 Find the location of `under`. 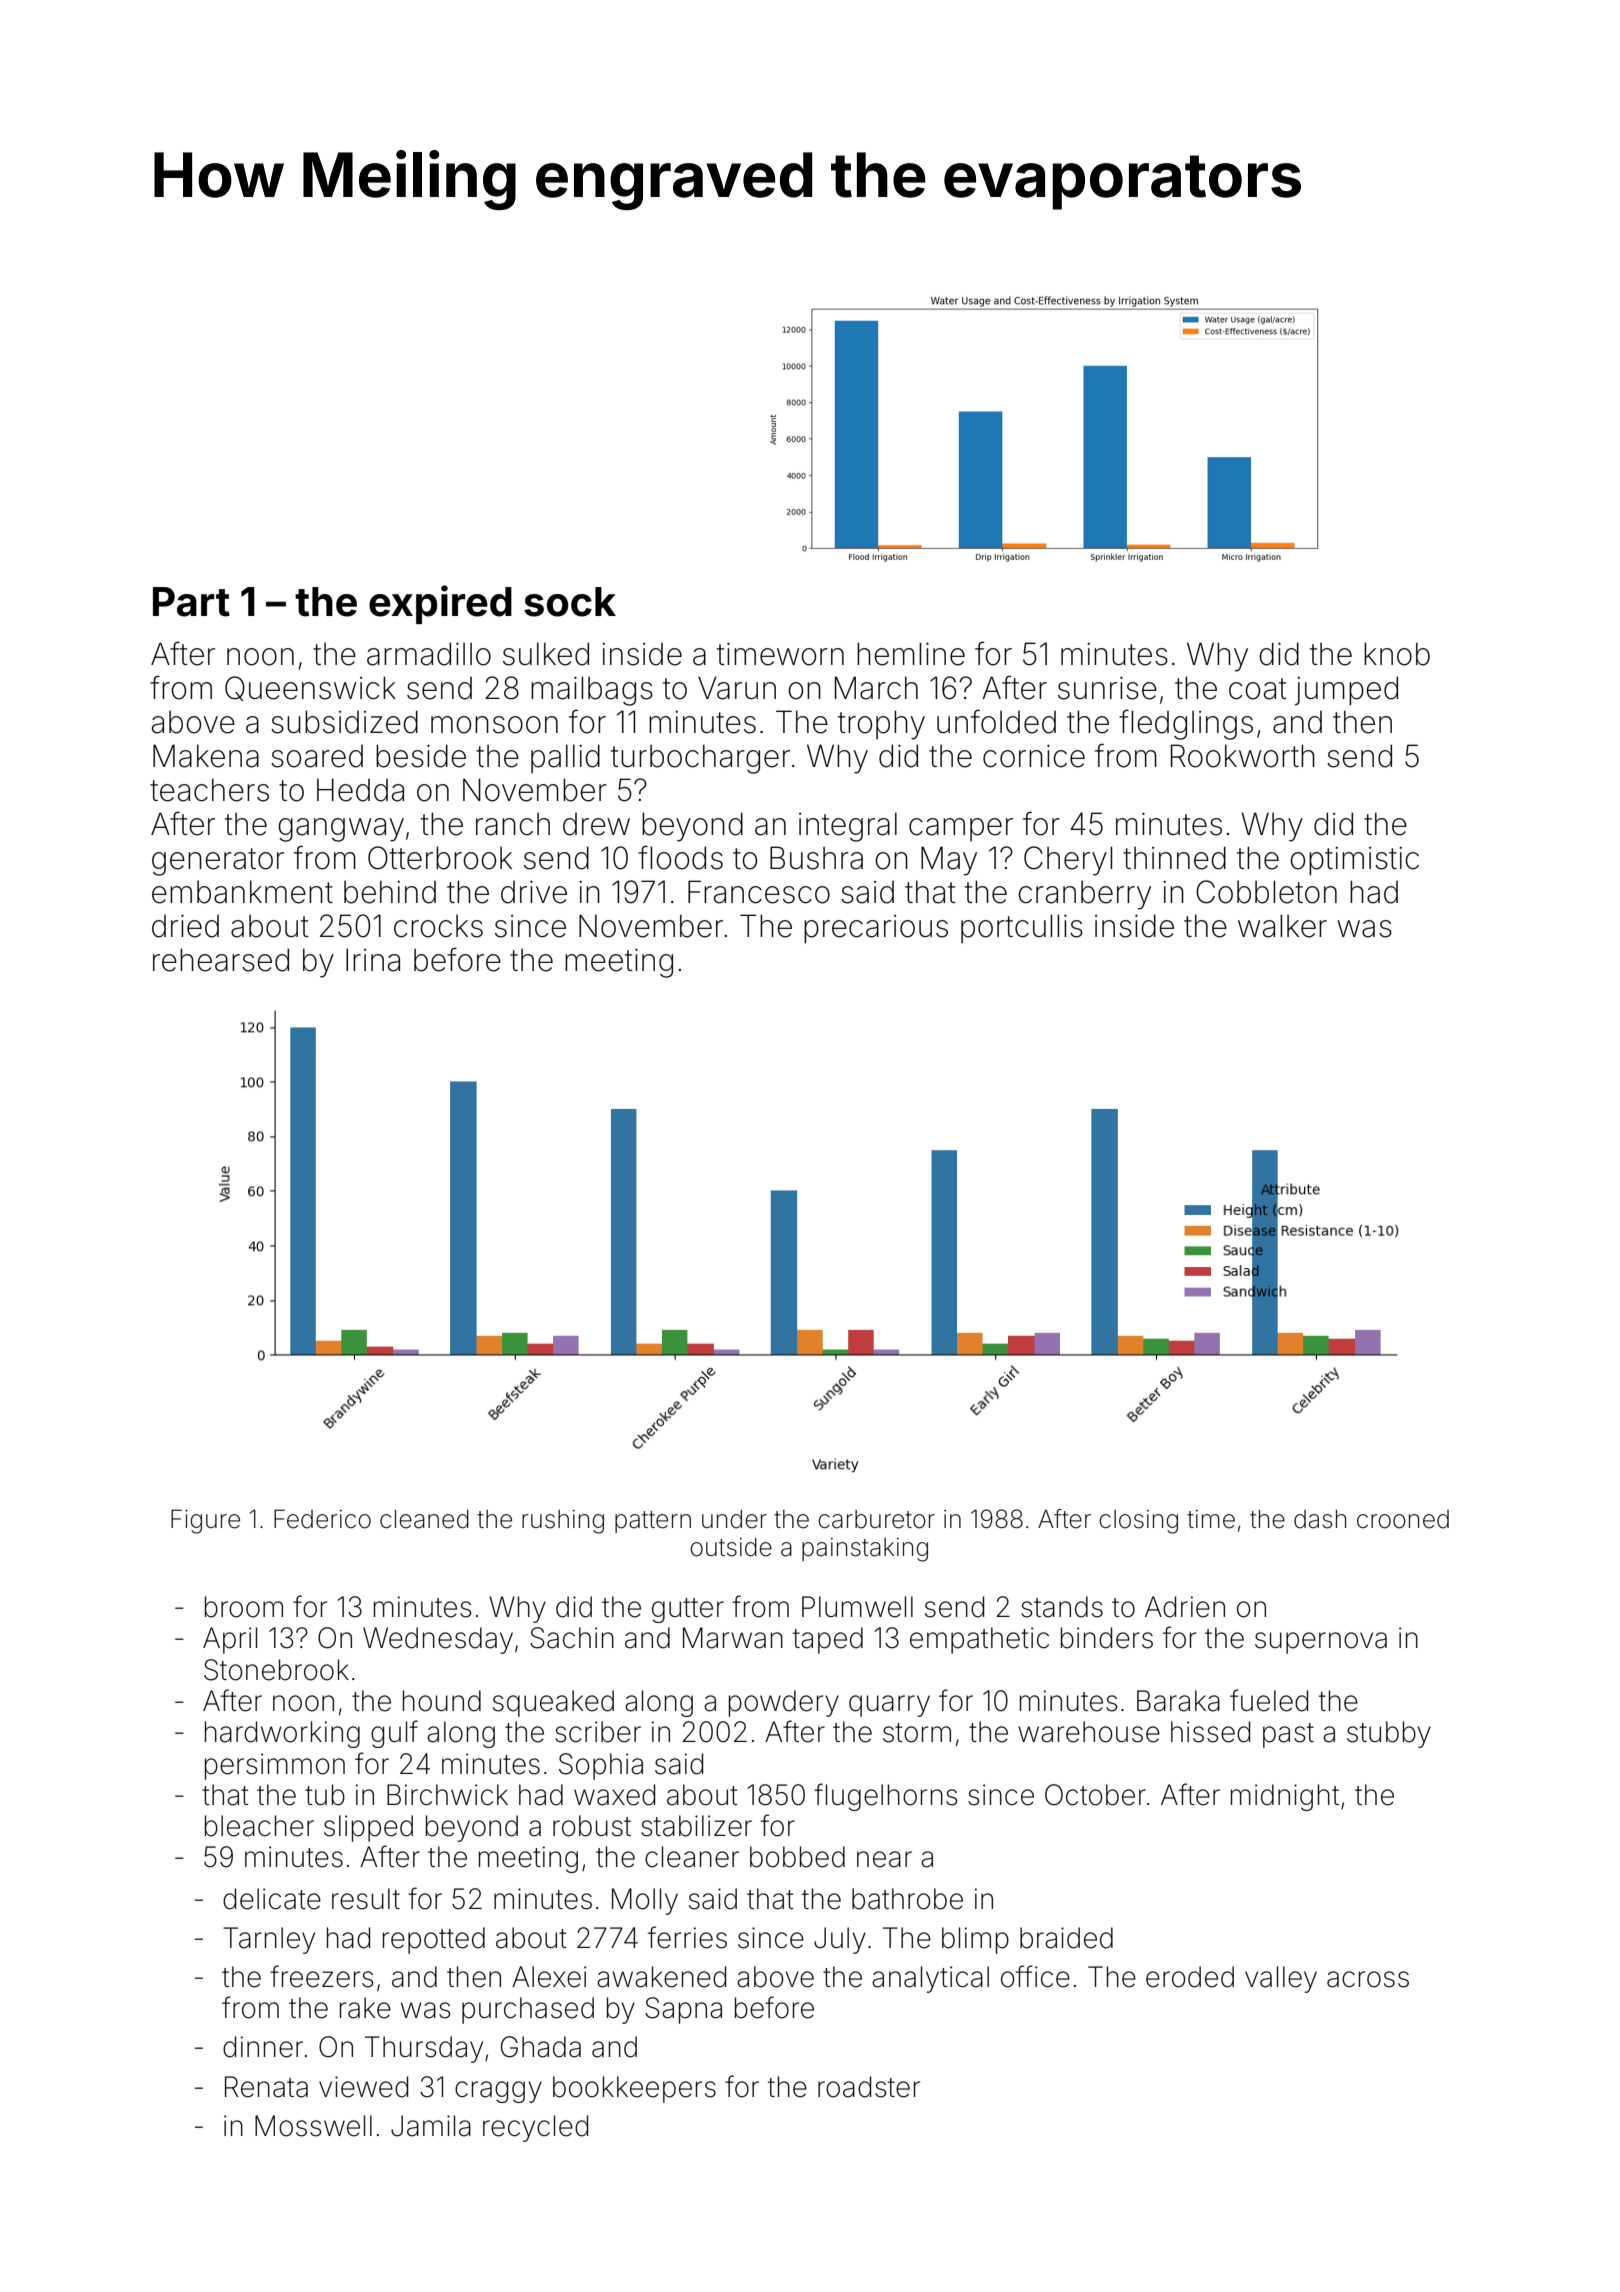

under is located at coordinates (734, 1519).
